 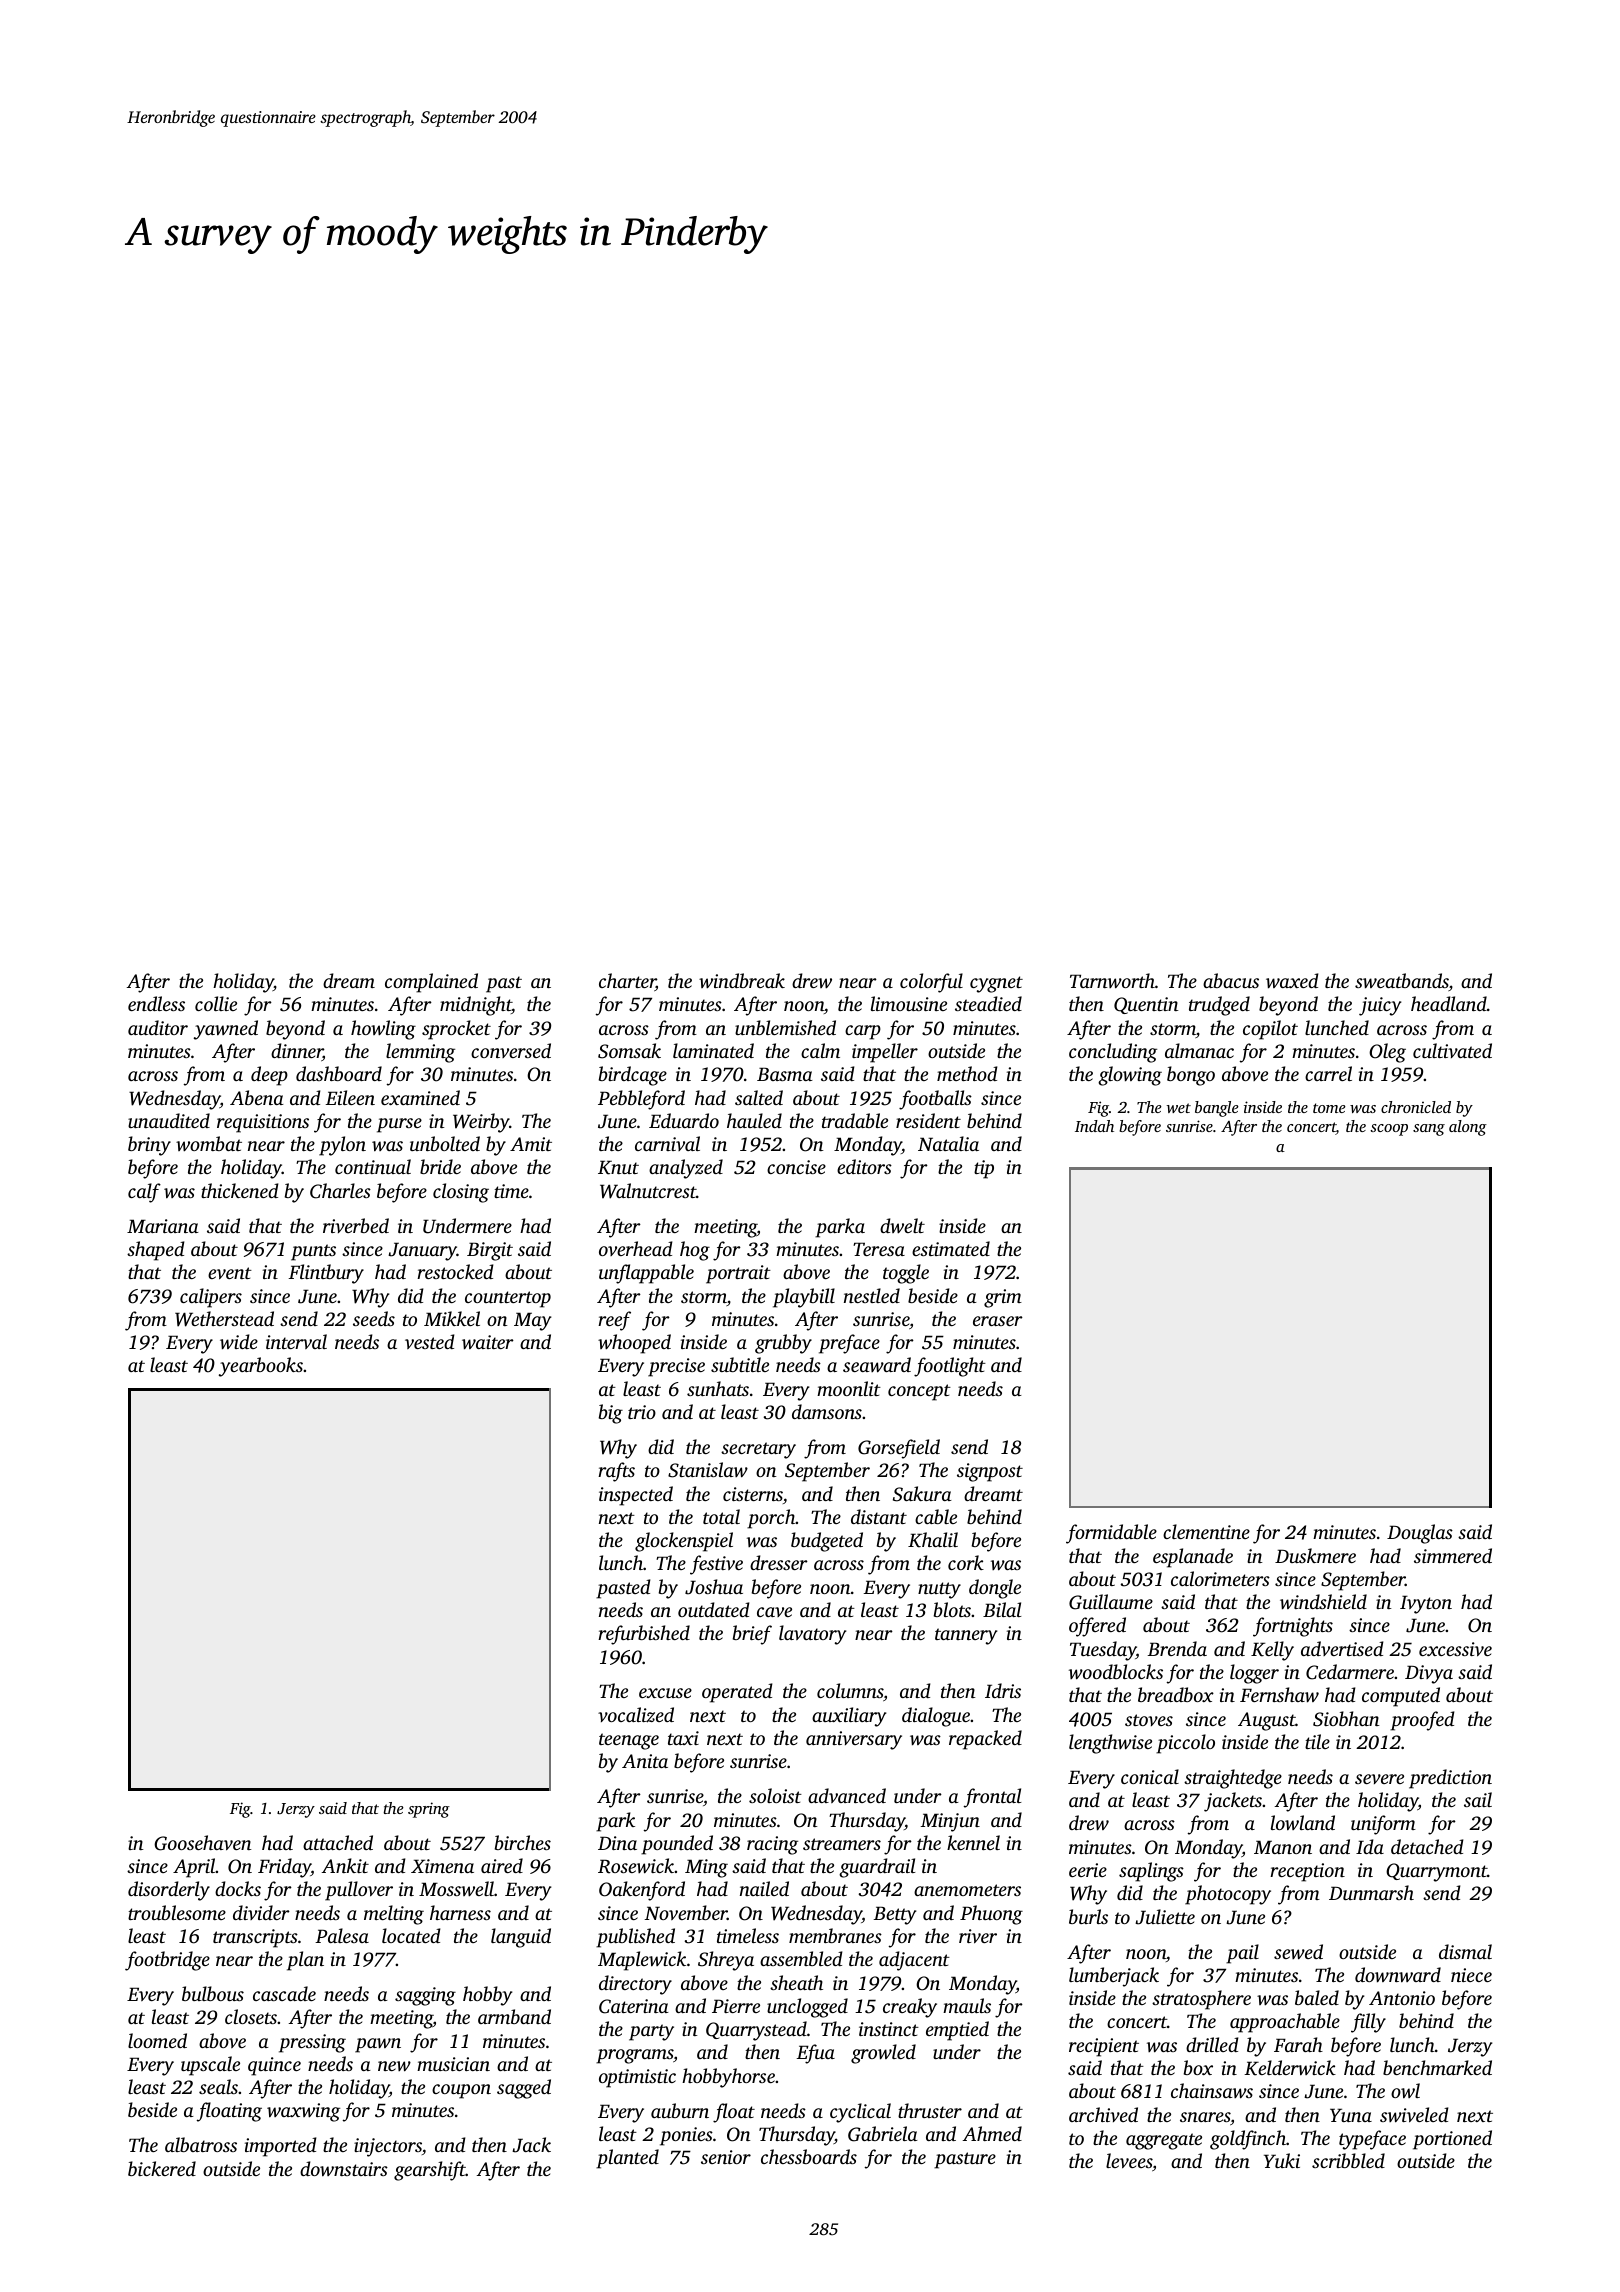 I want to click on cave, so click(x=774, y=1612).
